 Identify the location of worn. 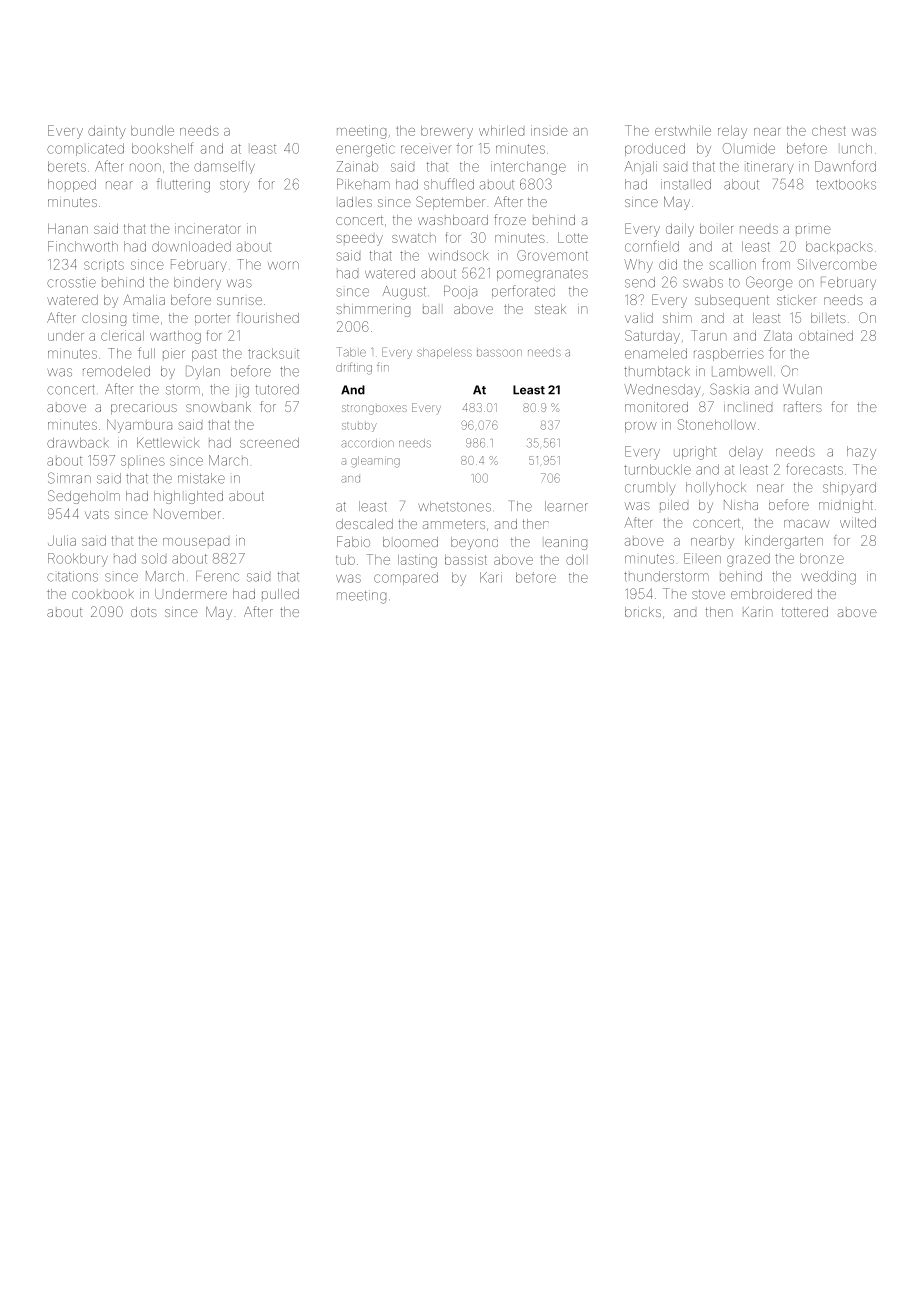
(283, 265).
